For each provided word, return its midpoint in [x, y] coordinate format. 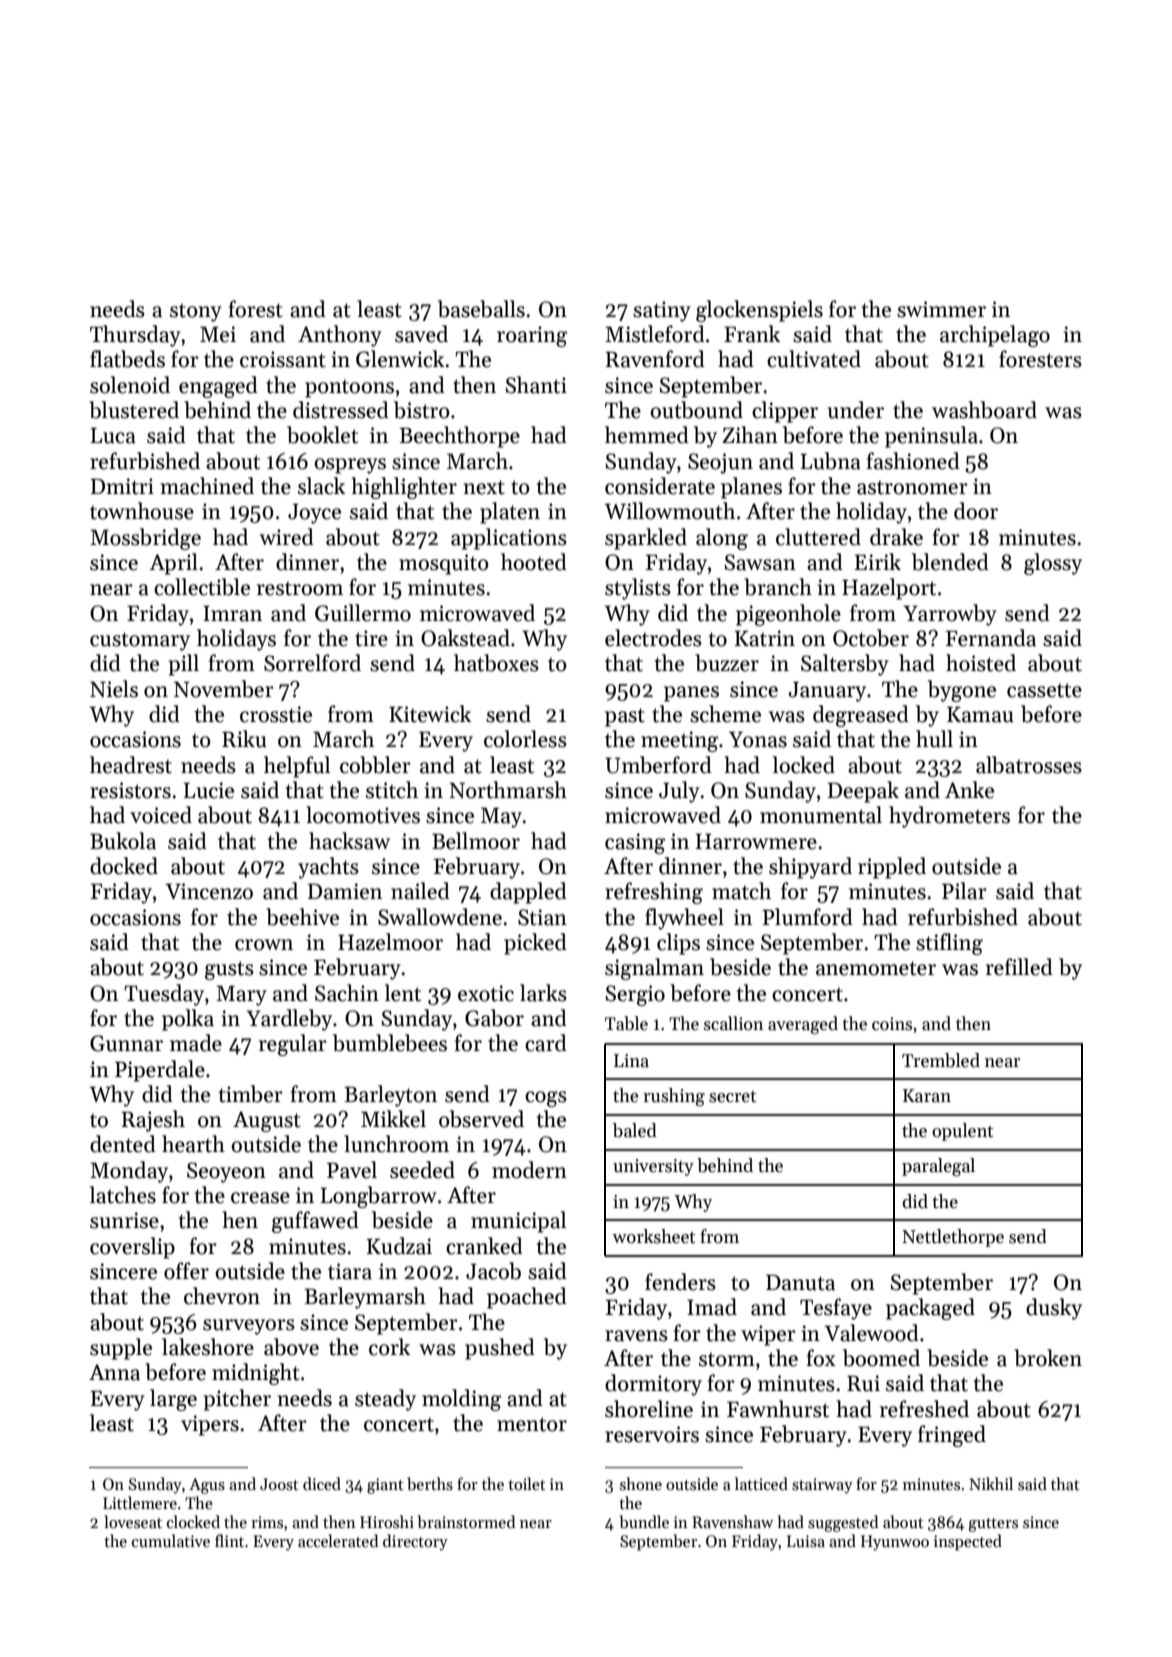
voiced [161, 815]
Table [626, 1023]
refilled [1019, 967]
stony [196, 312]
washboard [984, 410]
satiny [662, 311]
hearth [193, 1144]
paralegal [938, 1167]
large [173, 1400]
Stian [542, 917]
